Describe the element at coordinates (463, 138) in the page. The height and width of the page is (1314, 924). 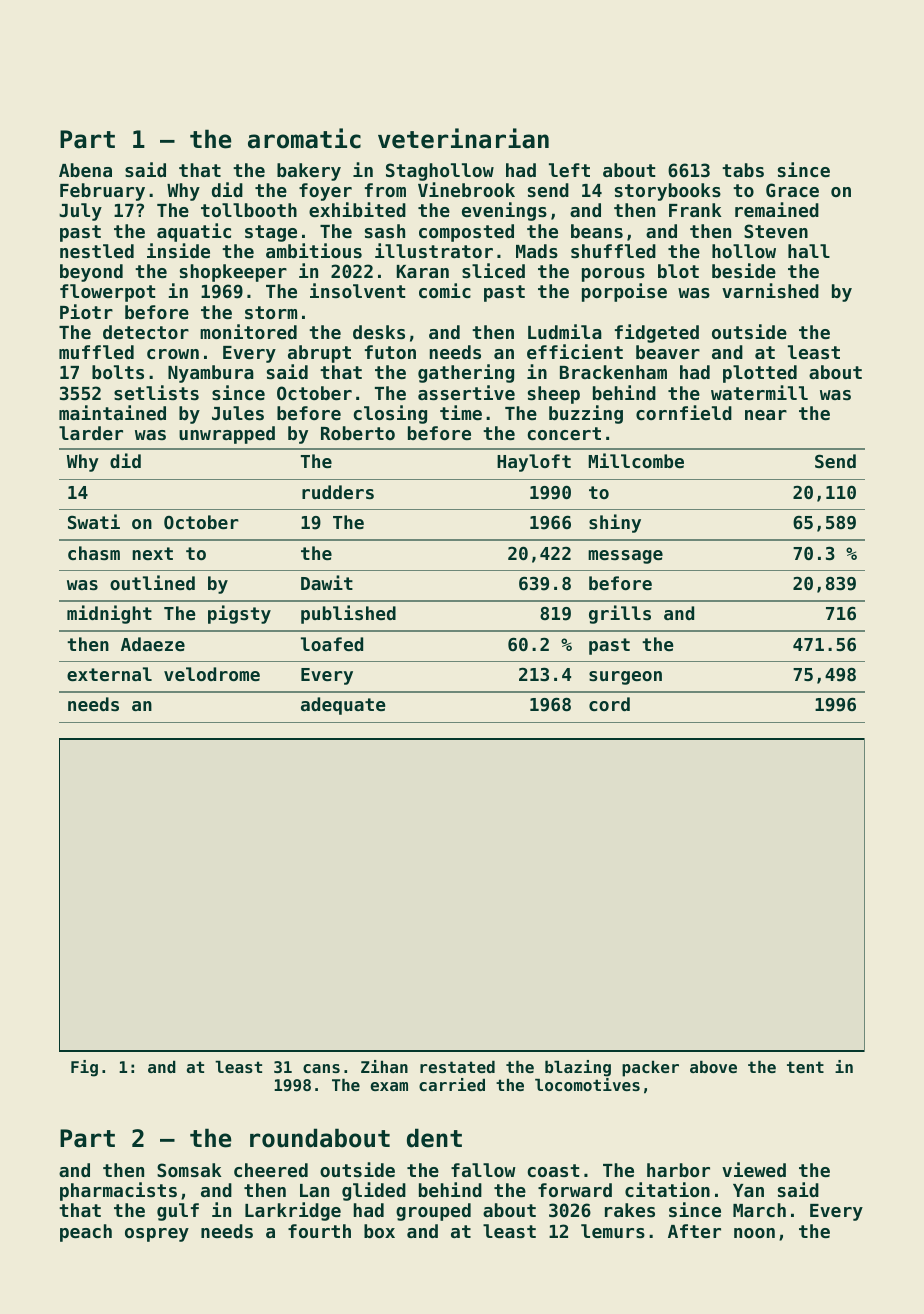
I see `veterinarian` at that location.
